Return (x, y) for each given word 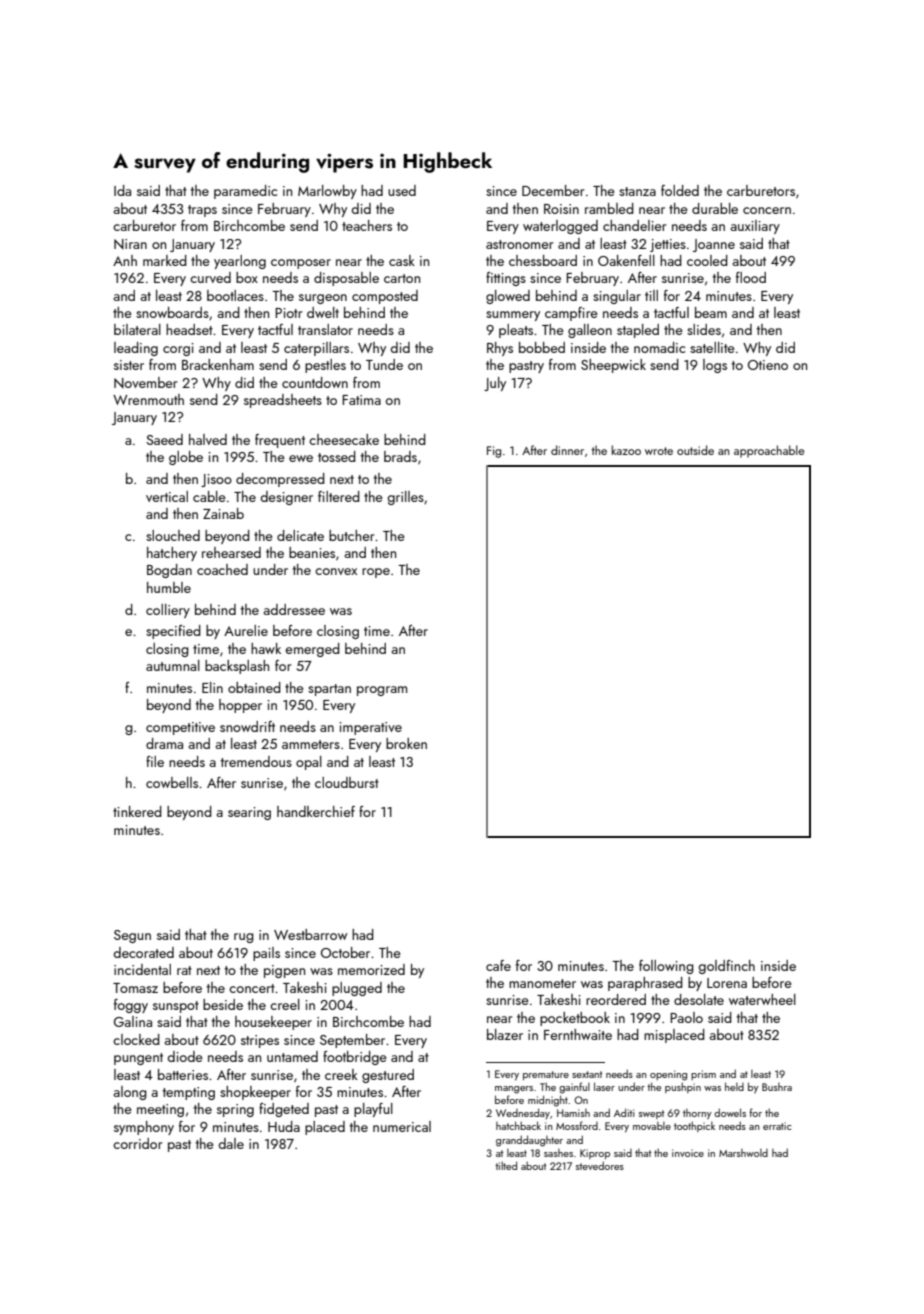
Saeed (164, 439)
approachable (769, 451)
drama (164, 743)
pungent (138, 1059)
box (247, 277)
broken (406, 743)
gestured (388, 1076)
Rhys (500, 349)
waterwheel (762, 999)
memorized (371, 969)
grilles (405, 498)
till (651, 295)
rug (244, 938)
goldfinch (726, 967)
